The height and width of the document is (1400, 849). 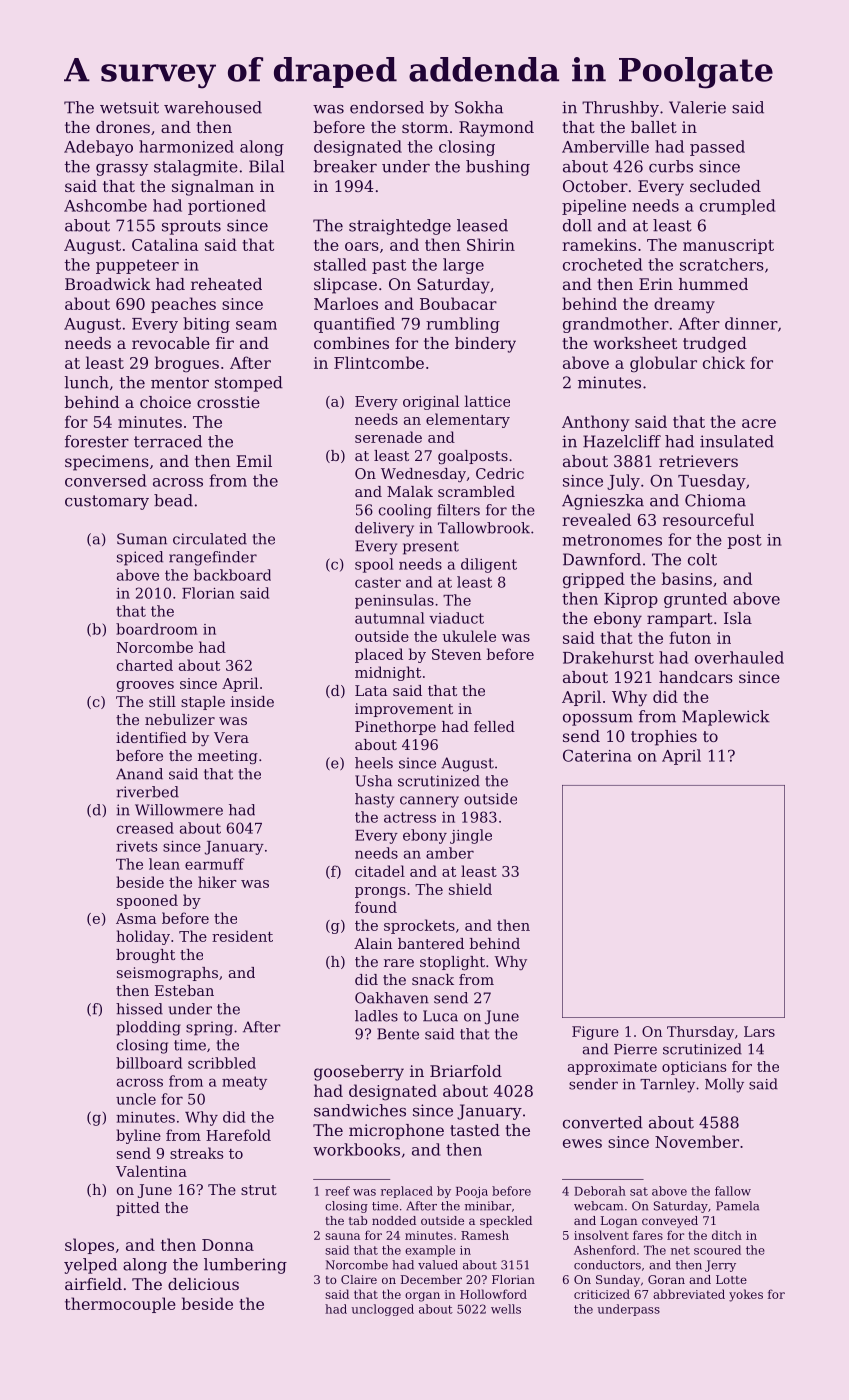 I want to click on Sokha, so click(x=479, y=107).
